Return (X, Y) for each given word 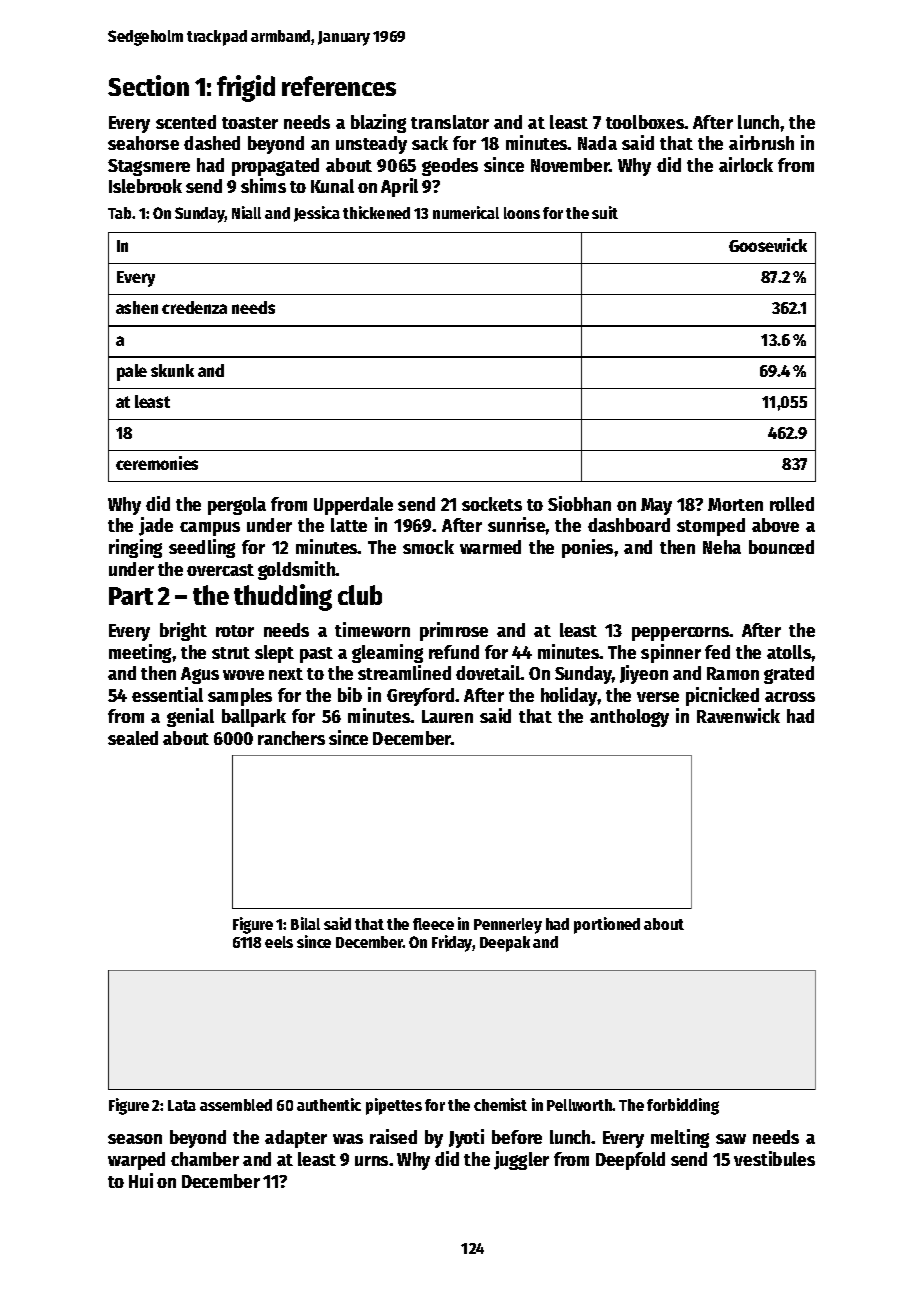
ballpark (254, 718)
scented (186, 122)
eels (279, 942)
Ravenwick (738, 715)
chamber (205, 1159)
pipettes (394, 1106)
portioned (607, 925)
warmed (490, 547)
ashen (137, 307)
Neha (722, 547)
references (339, 86)
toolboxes (645, 122)
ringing (135, 548)
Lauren (447, 716)
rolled (792, 504)
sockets (492, 504)
